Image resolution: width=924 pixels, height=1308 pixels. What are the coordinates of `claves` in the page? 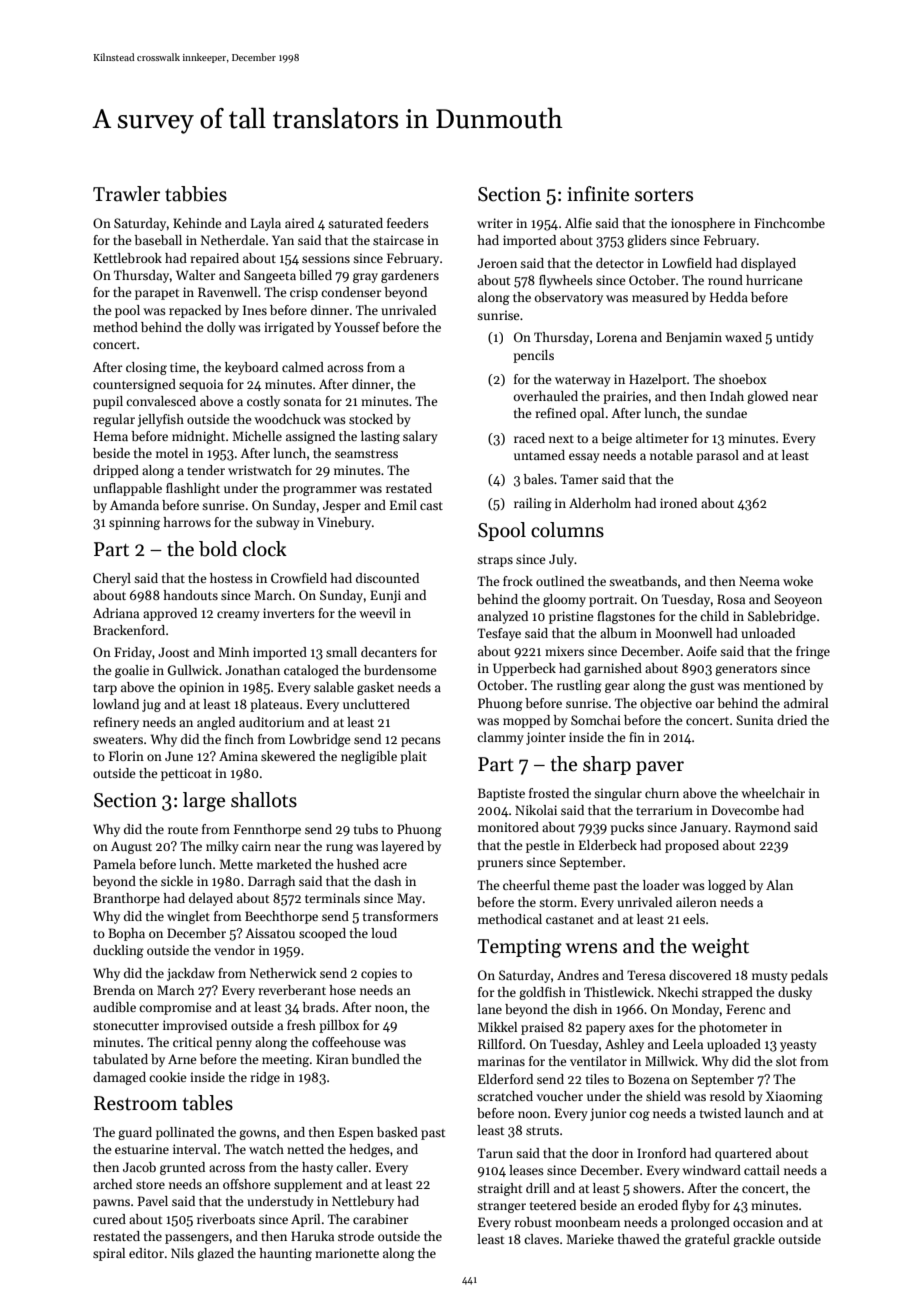 It's located at (541, 1239).
